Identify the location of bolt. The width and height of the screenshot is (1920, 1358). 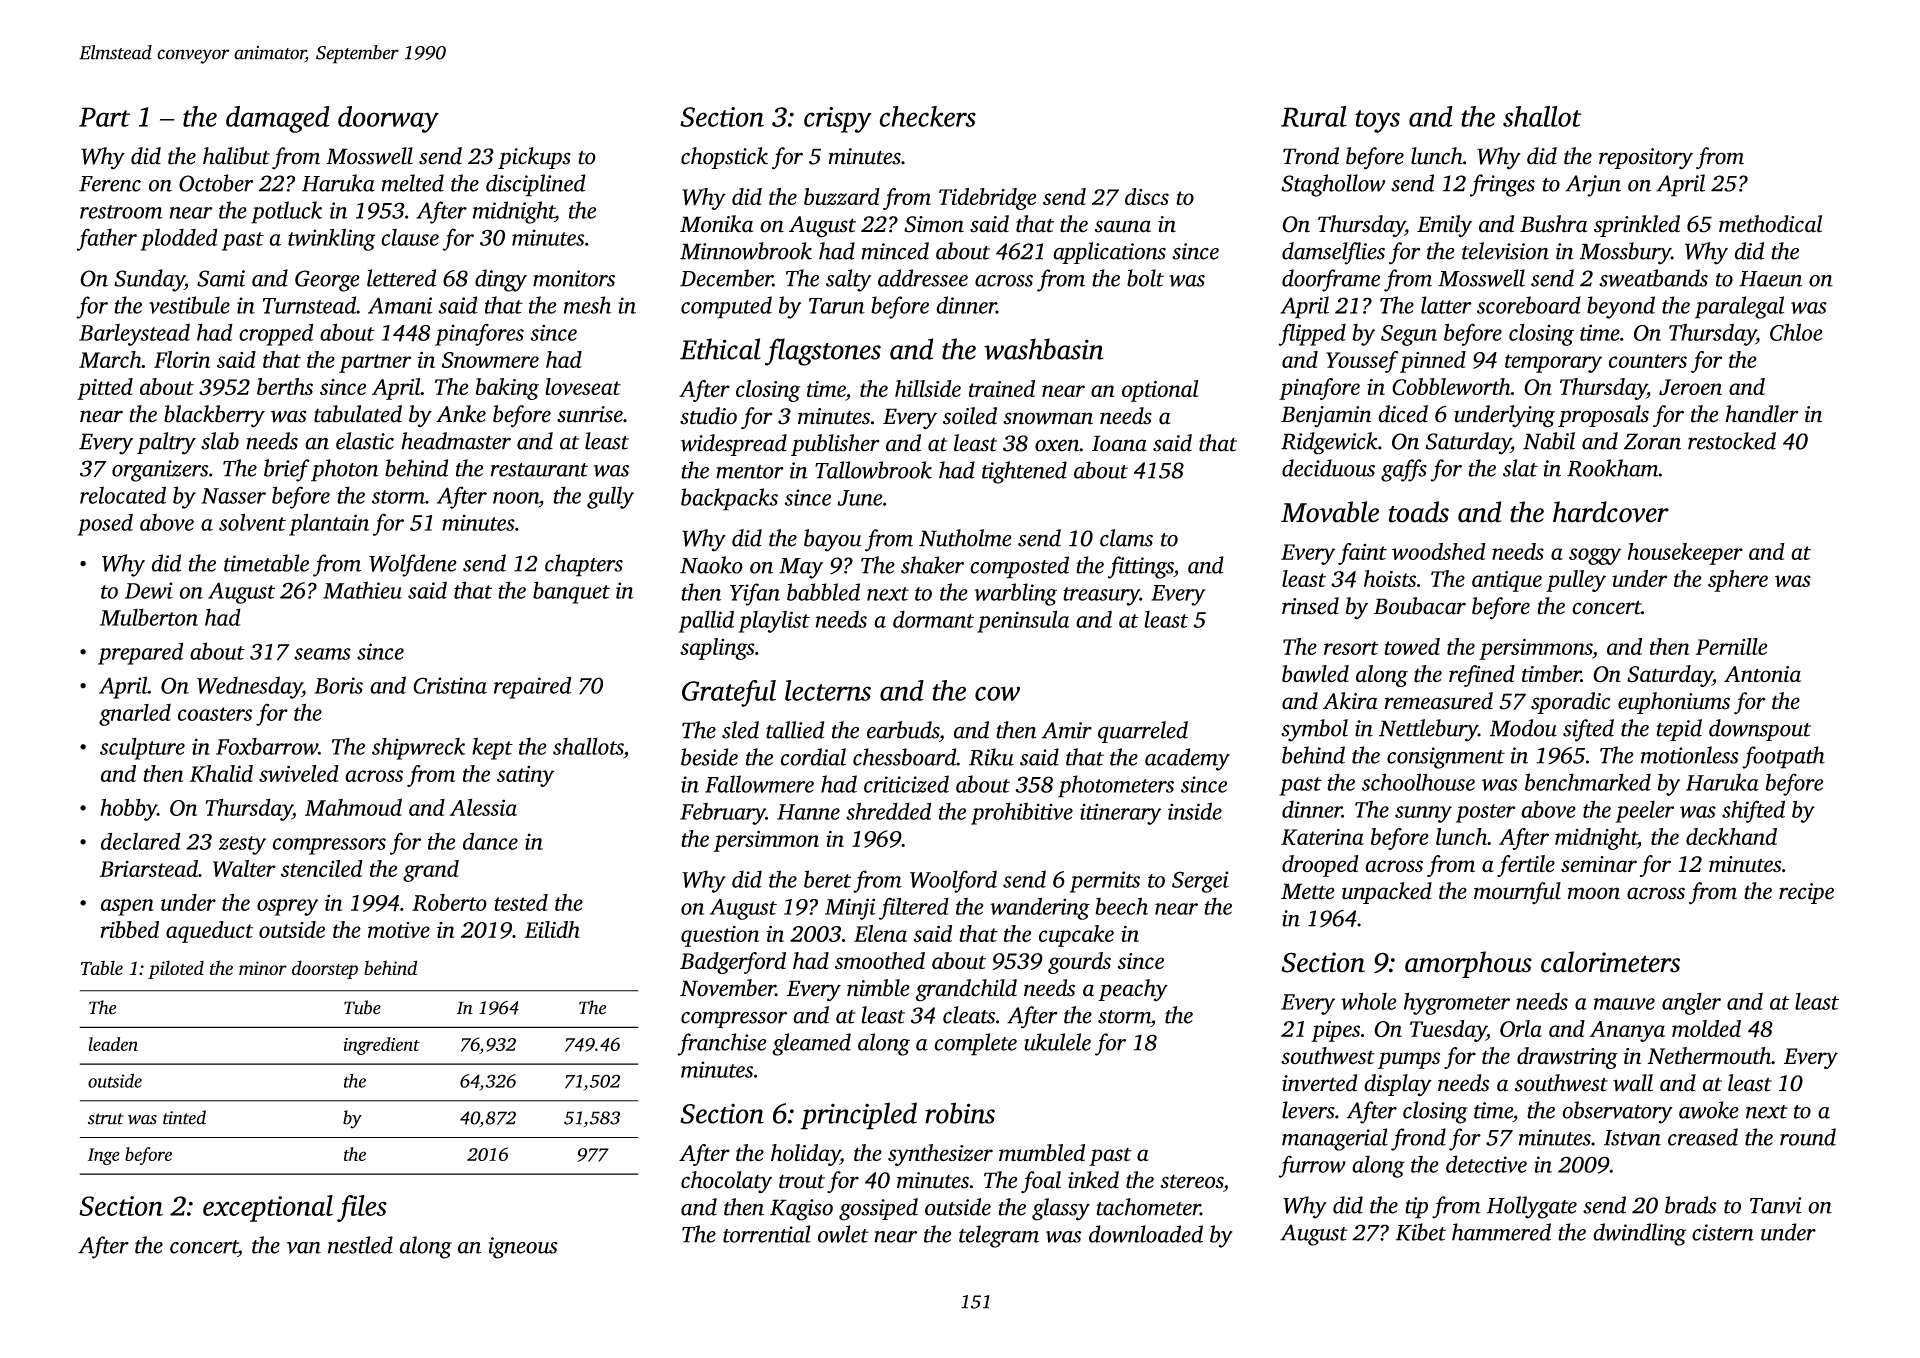
(1145, 278).
